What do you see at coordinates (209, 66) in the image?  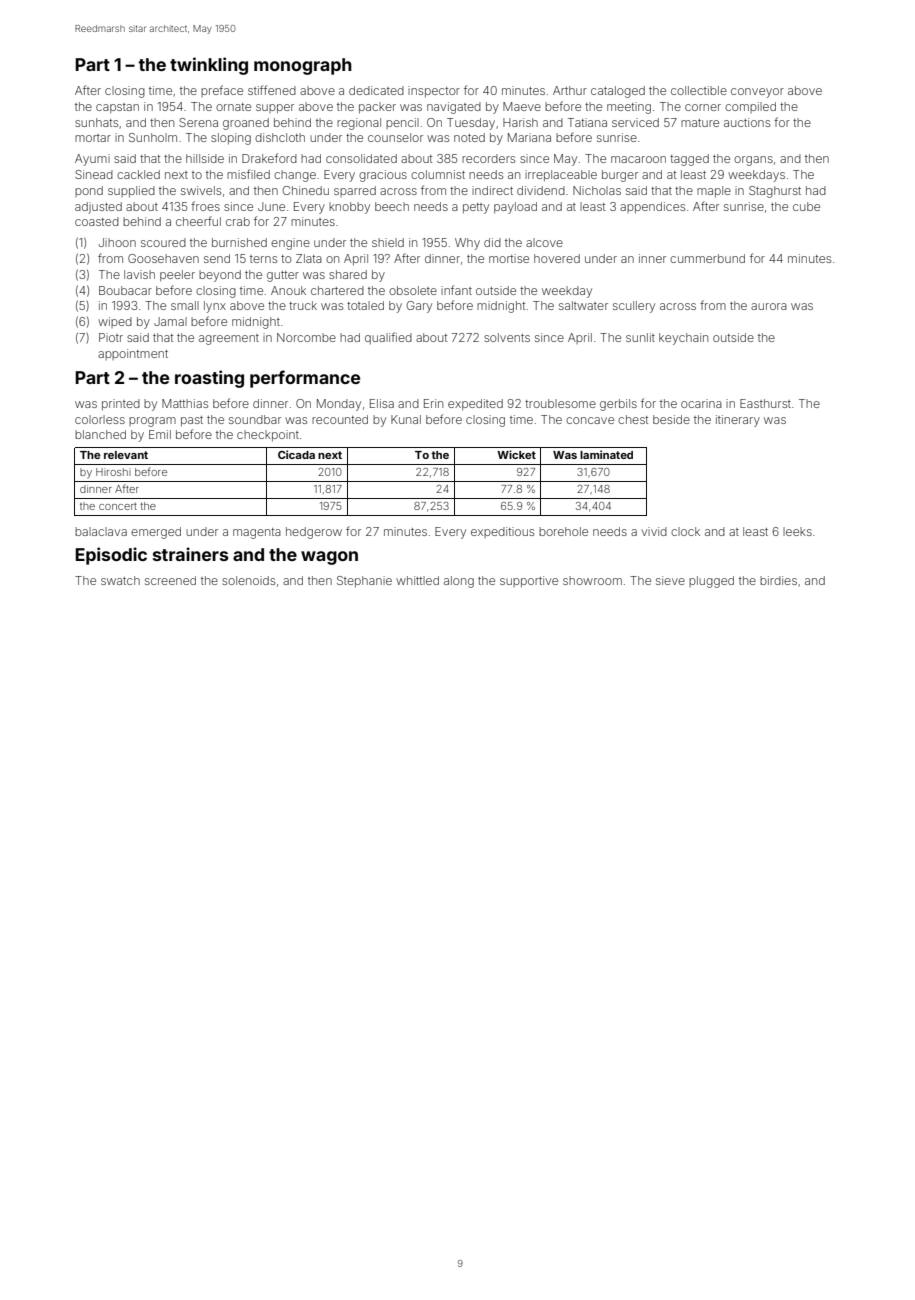 I see `twinkling` at bounding box center [209, 66].
